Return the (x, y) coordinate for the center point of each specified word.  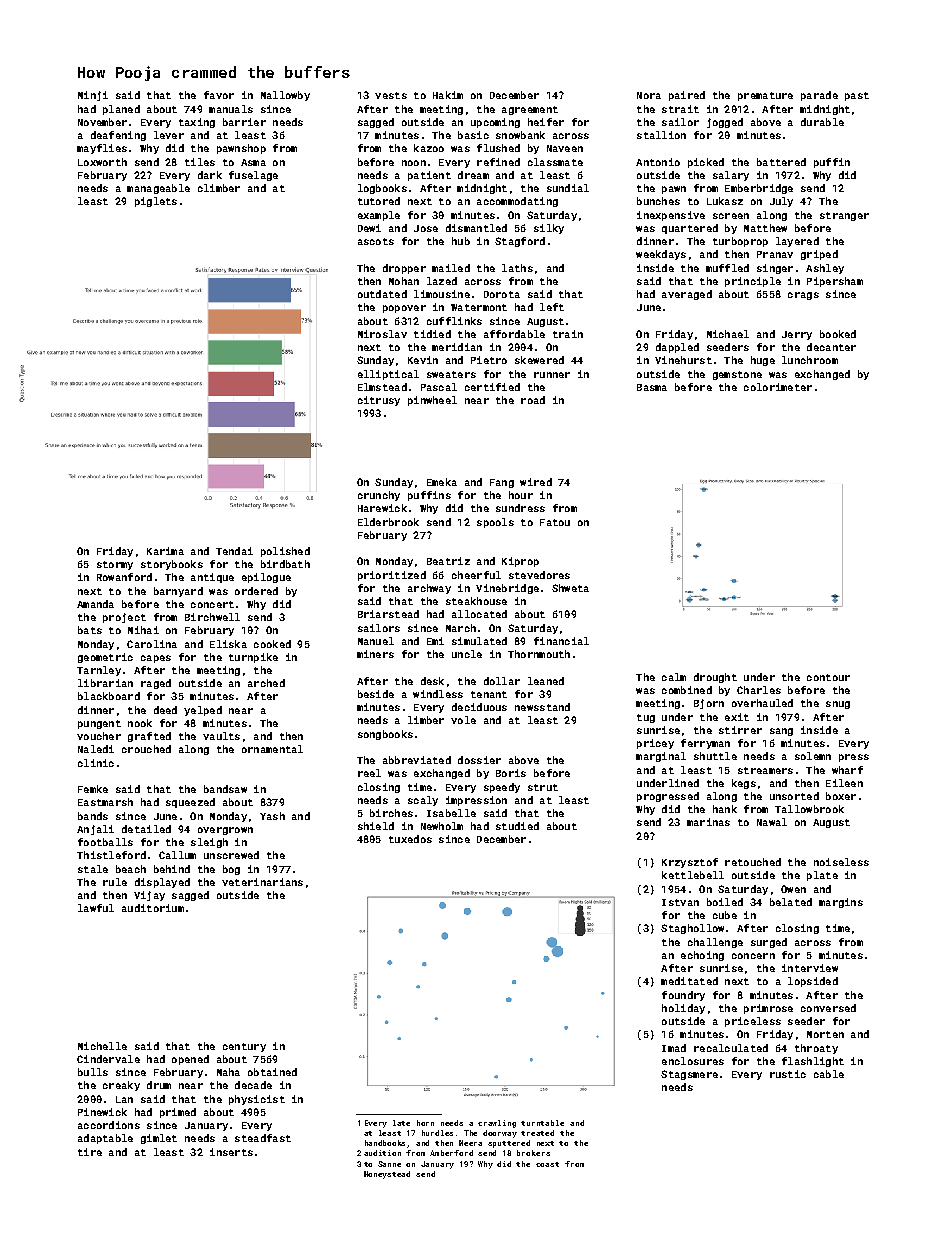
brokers (533, 1153)
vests (391, 95)
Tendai (234, 551)
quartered (690, 229)
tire (90, 1152)
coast (547, 1164)
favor (219, 95)
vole (463, 720)
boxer (841, 796)
